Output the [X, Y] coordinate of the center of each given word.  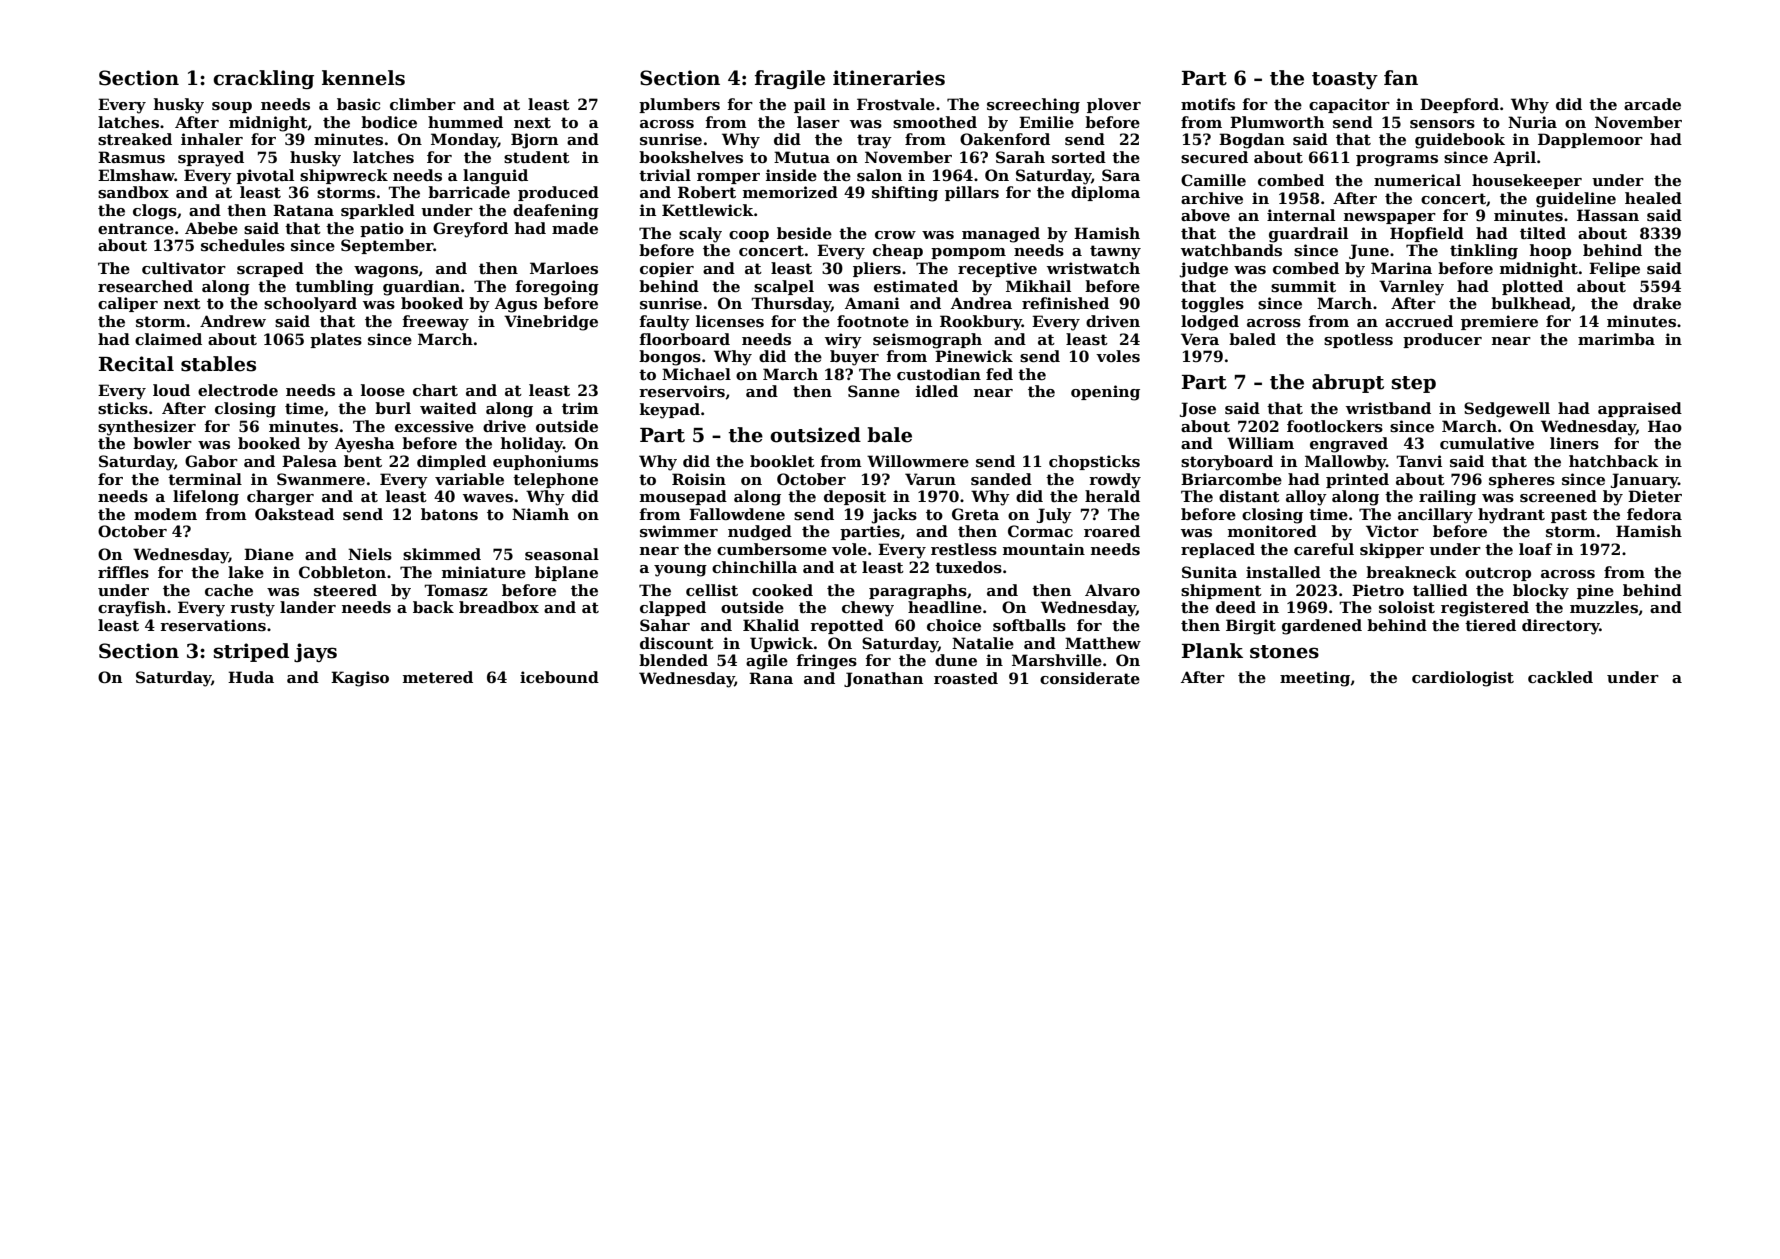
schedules [243, 245]
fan [1401, 78]
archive [1212, 198]
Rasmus [131, 157]
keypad [670, 411]
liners [1574, 443]
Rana [771, 678]
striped [251, 652]
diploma [1105, 193]
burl [393, 408]
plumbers [679, 105]
